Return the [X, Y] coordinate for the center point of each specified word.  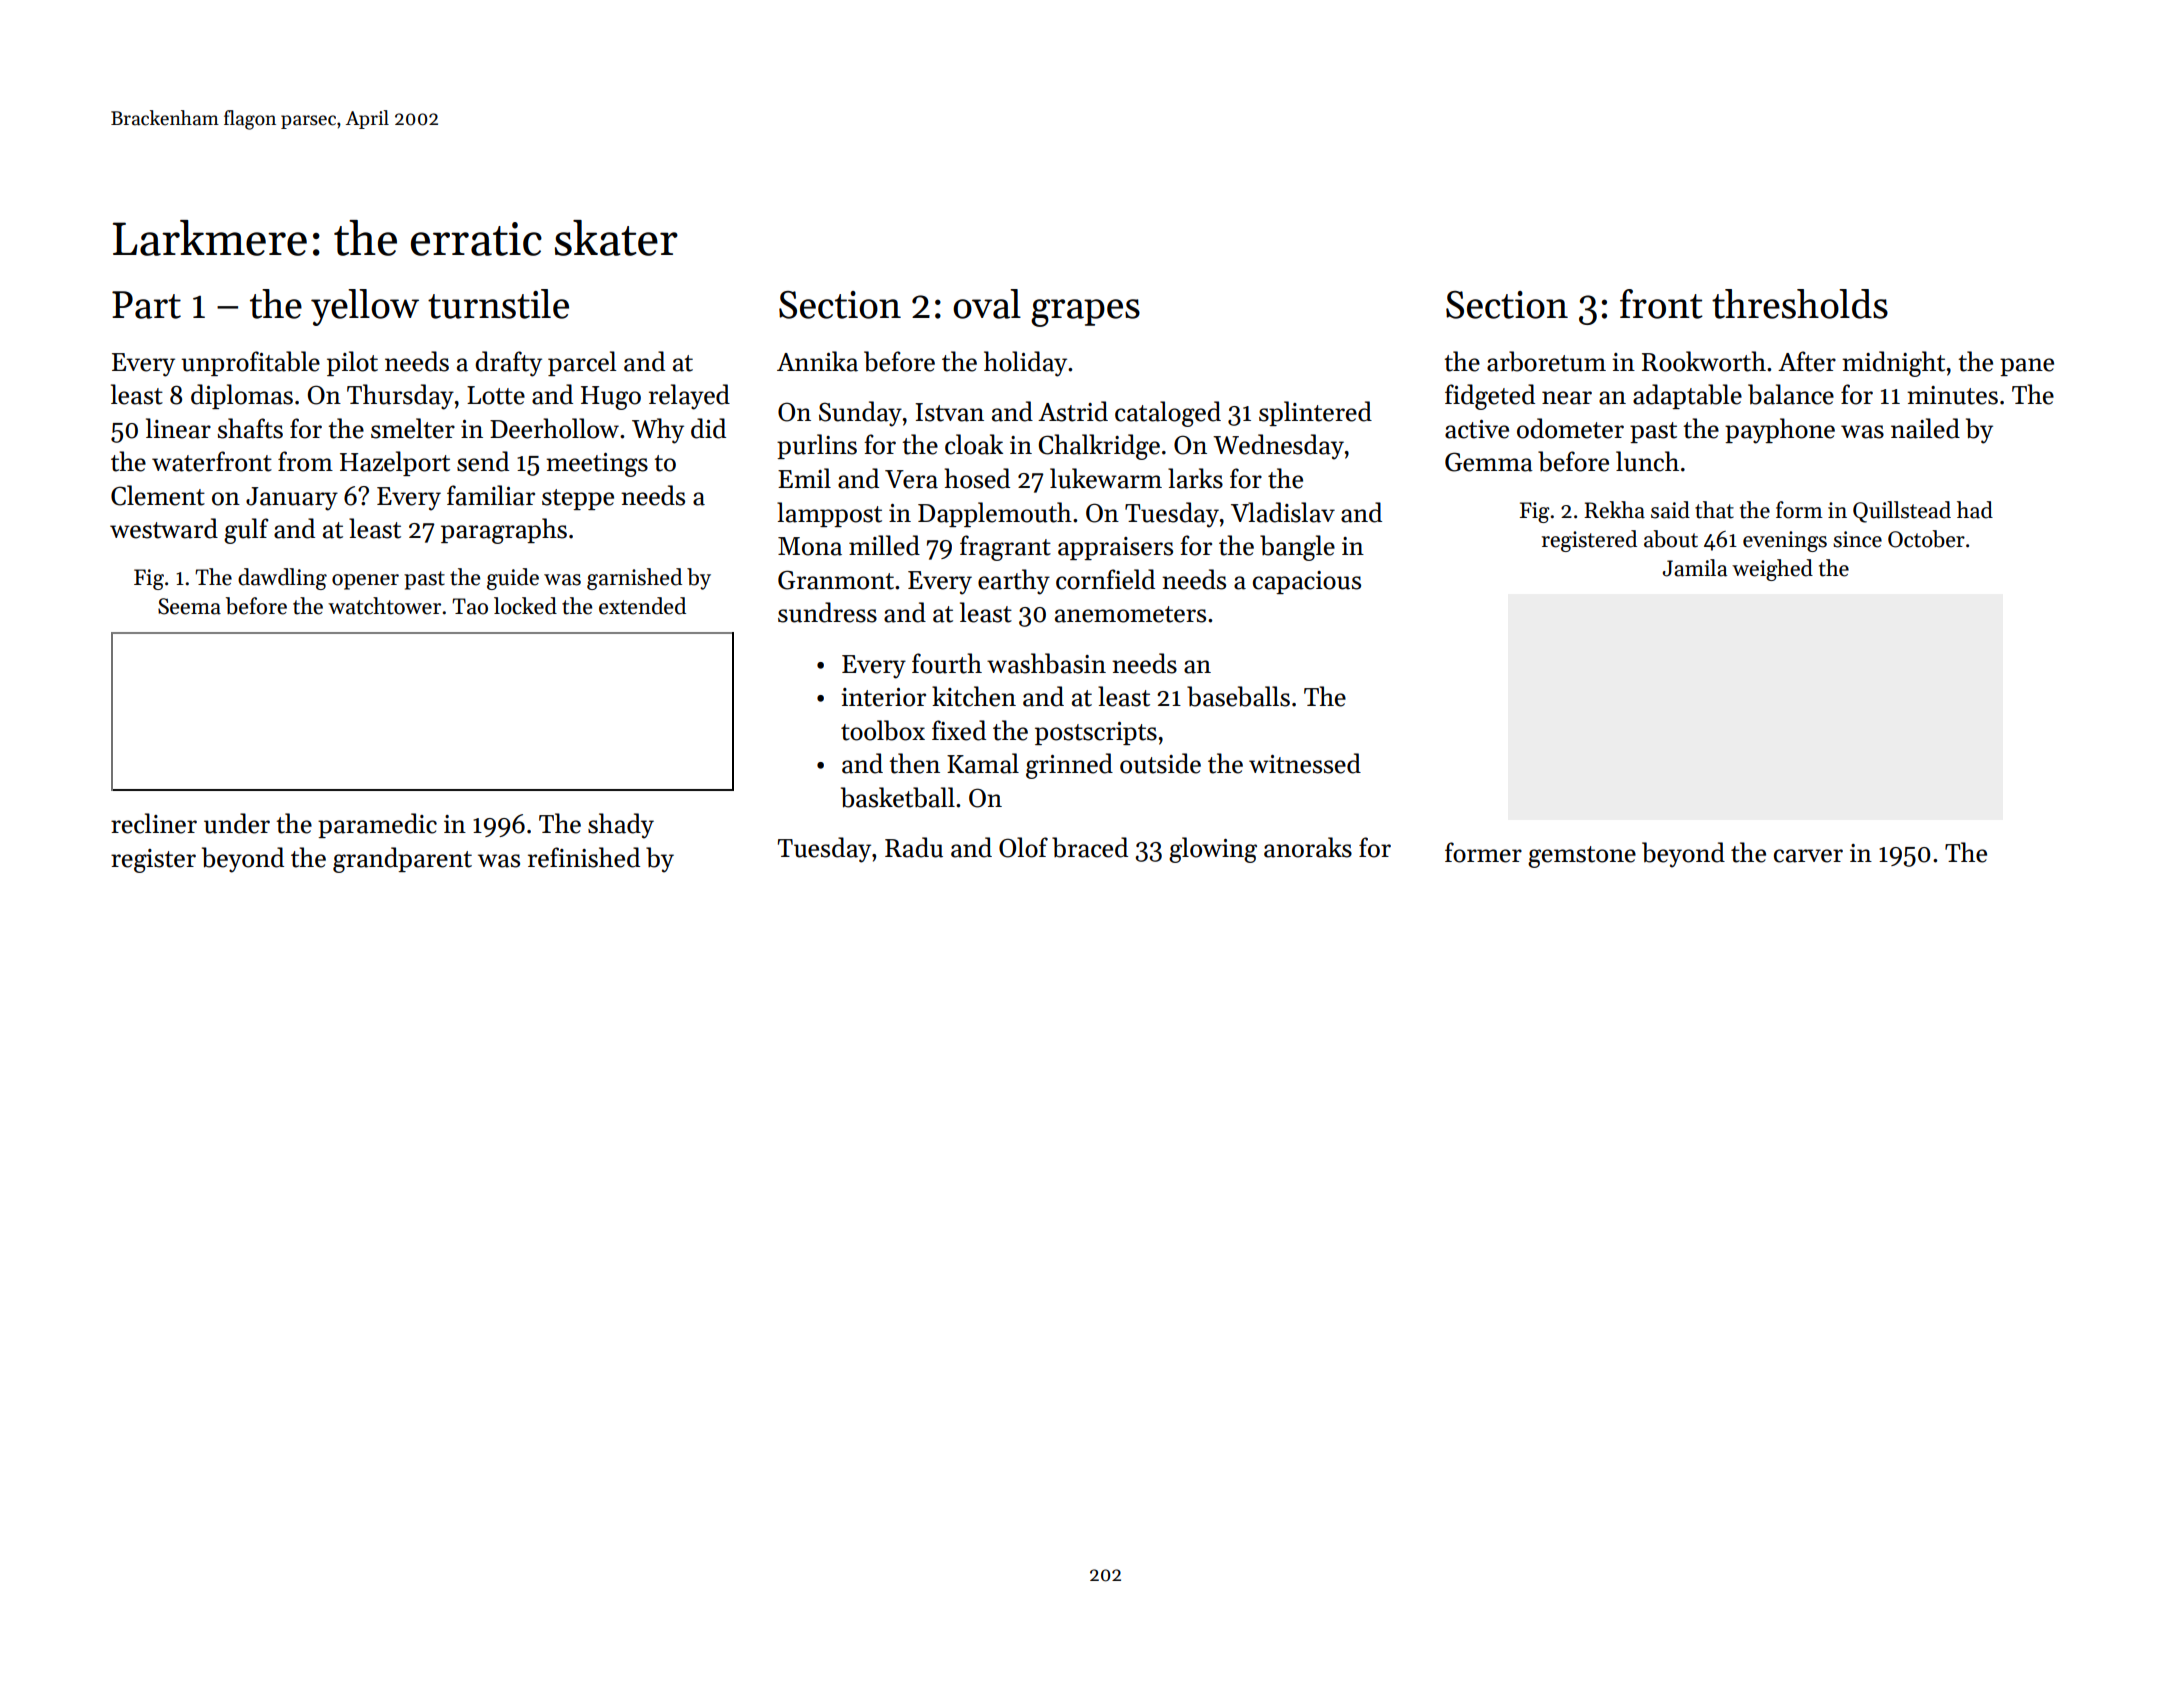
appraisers [1115, 548]
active [1477, 429]
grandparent [402, 860]
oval [987, 304]
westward [164, 528]
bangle [1297, 548]
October [1926, 539]
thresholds [1800, 304]
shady [621, 826]
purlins [817, 446]
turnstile [498, 304]
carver [1808, 856]
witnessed [1305, 763]
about [1671, 539]
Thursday [400, 397]
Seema [189, 606]
